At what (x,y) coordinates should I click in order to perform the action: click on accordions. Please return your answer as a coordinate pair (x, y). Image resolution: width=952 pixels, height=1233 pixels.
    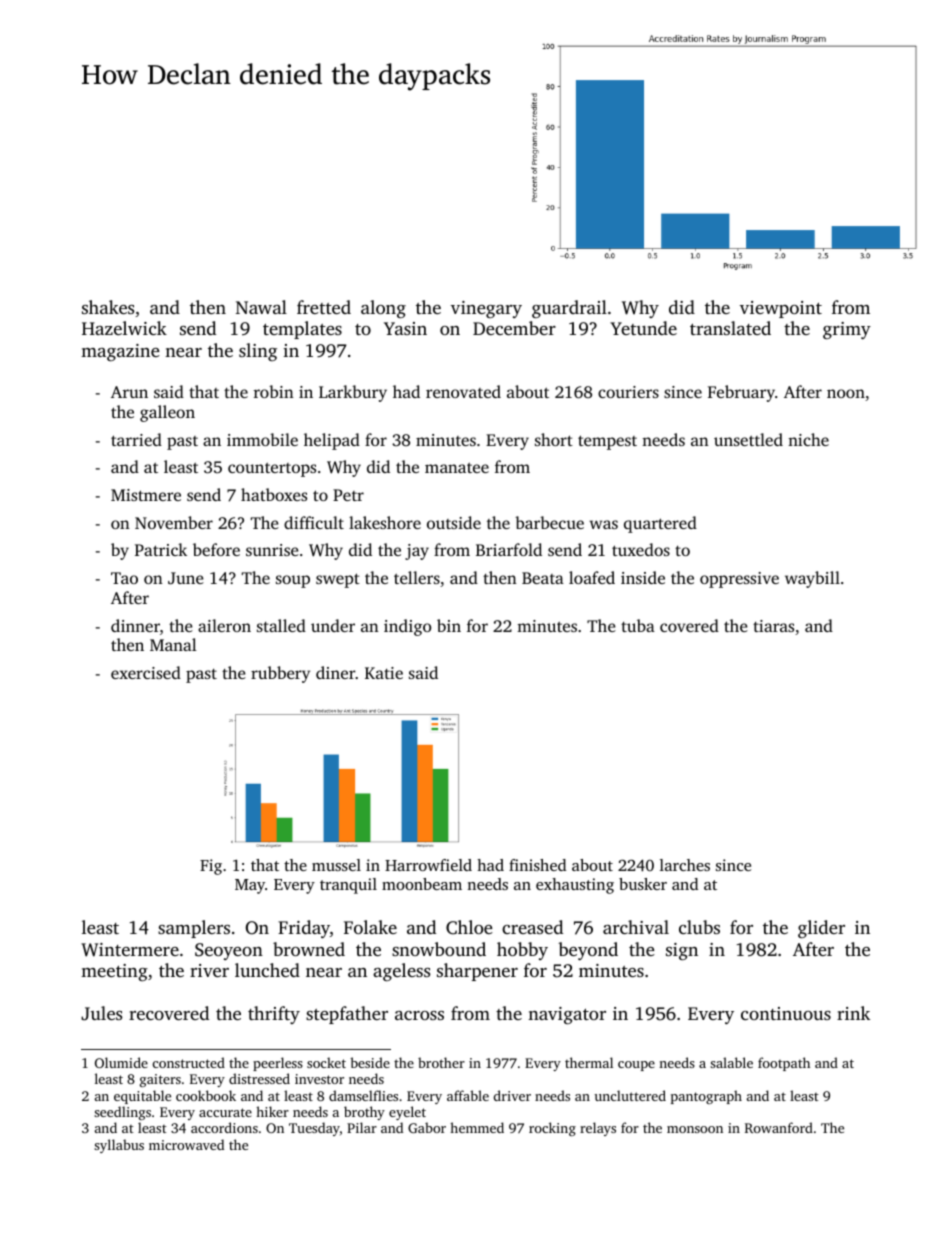
    Looking at the image, I should click on (224, 1127).
